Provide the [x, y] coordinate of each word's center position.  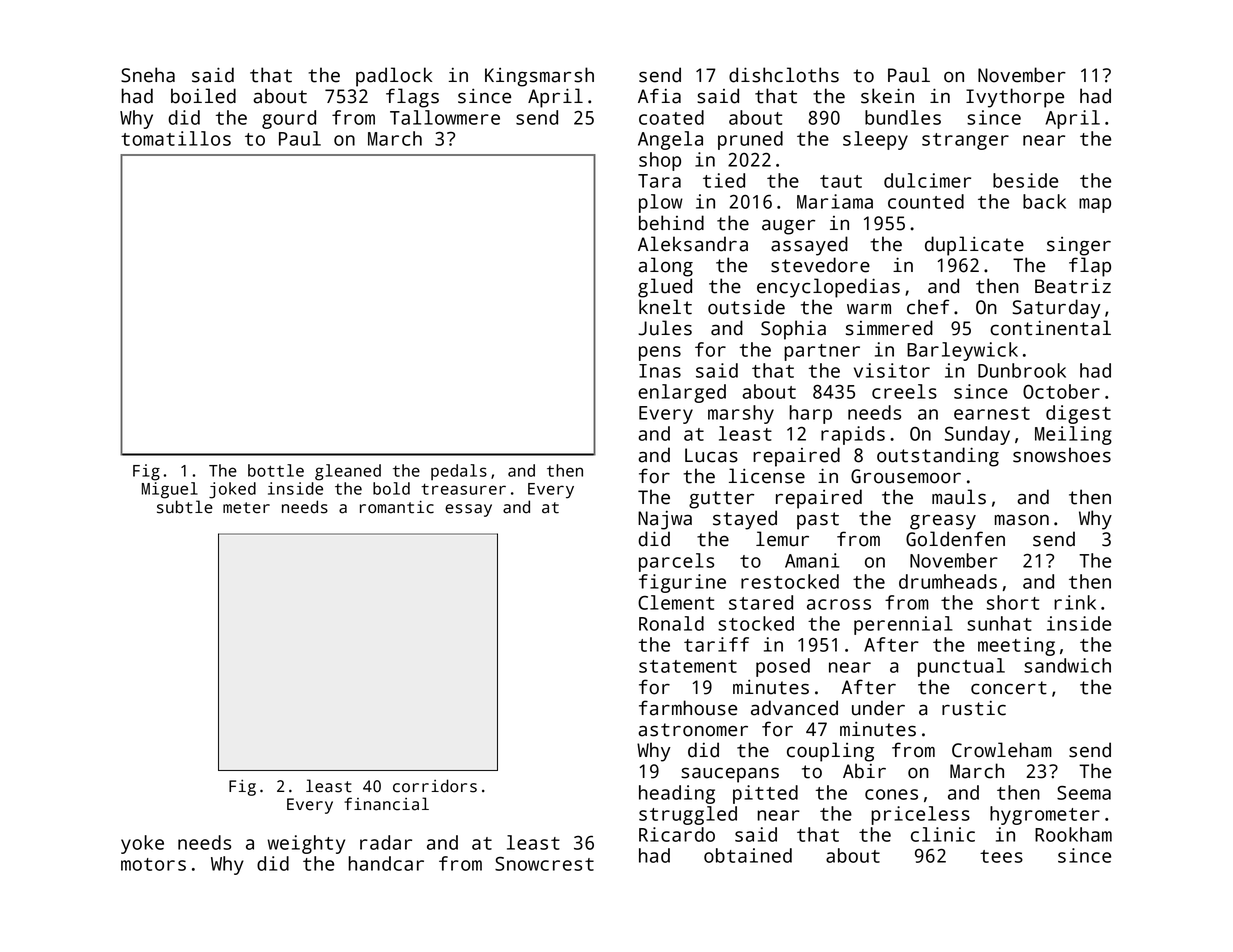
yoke [142, 844]
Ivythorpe [1015, 98]
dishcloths [784, 75]
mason [1022, 520]
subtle [185, 507]
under [878, 708]
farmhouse [688, 708]
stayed [745, 520]
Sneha [148, 75]
